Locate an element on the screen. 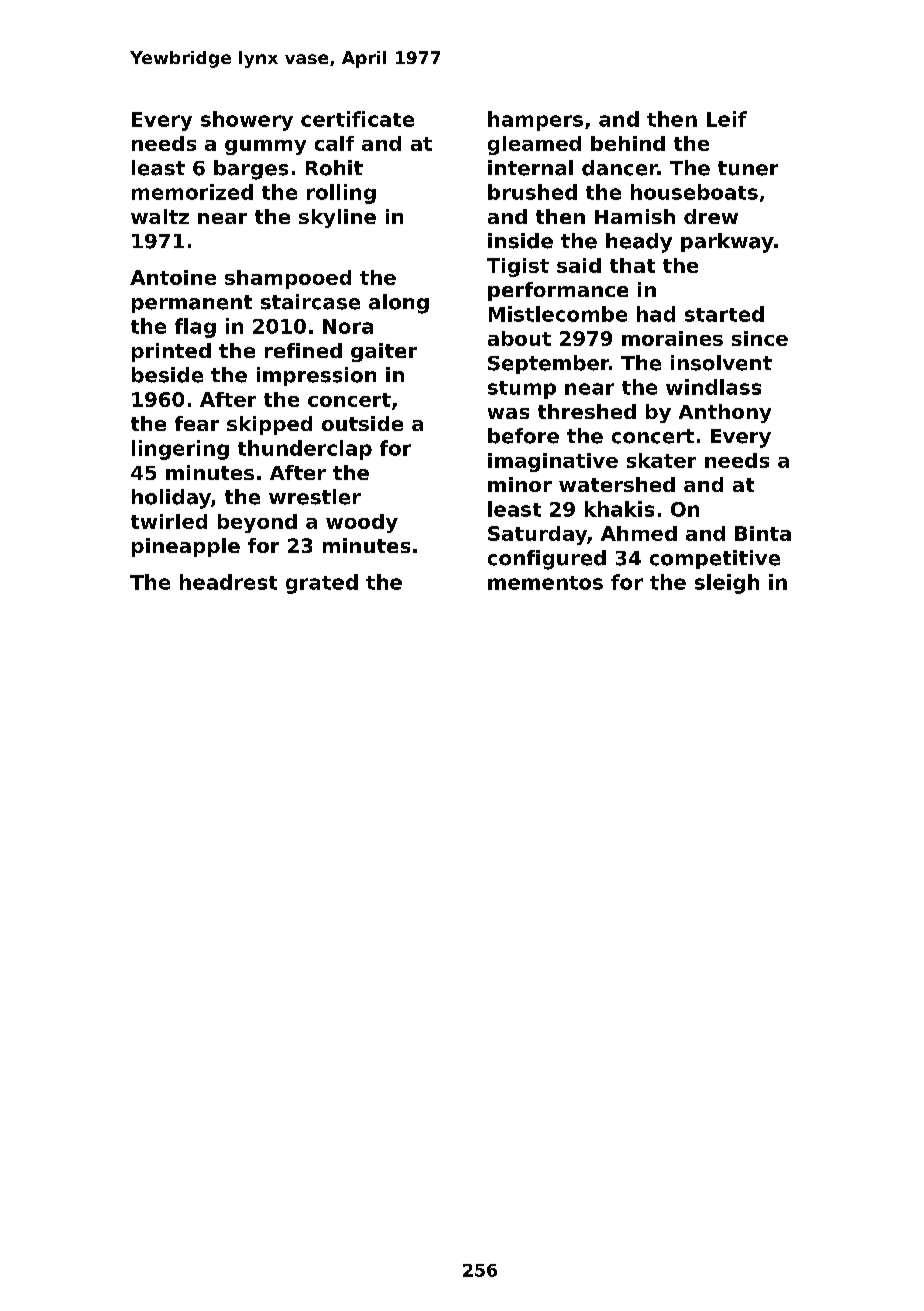 Image resolution: width=924 pixels, height=1311 pixels. pineapple is located at coordinates (186, 547).
